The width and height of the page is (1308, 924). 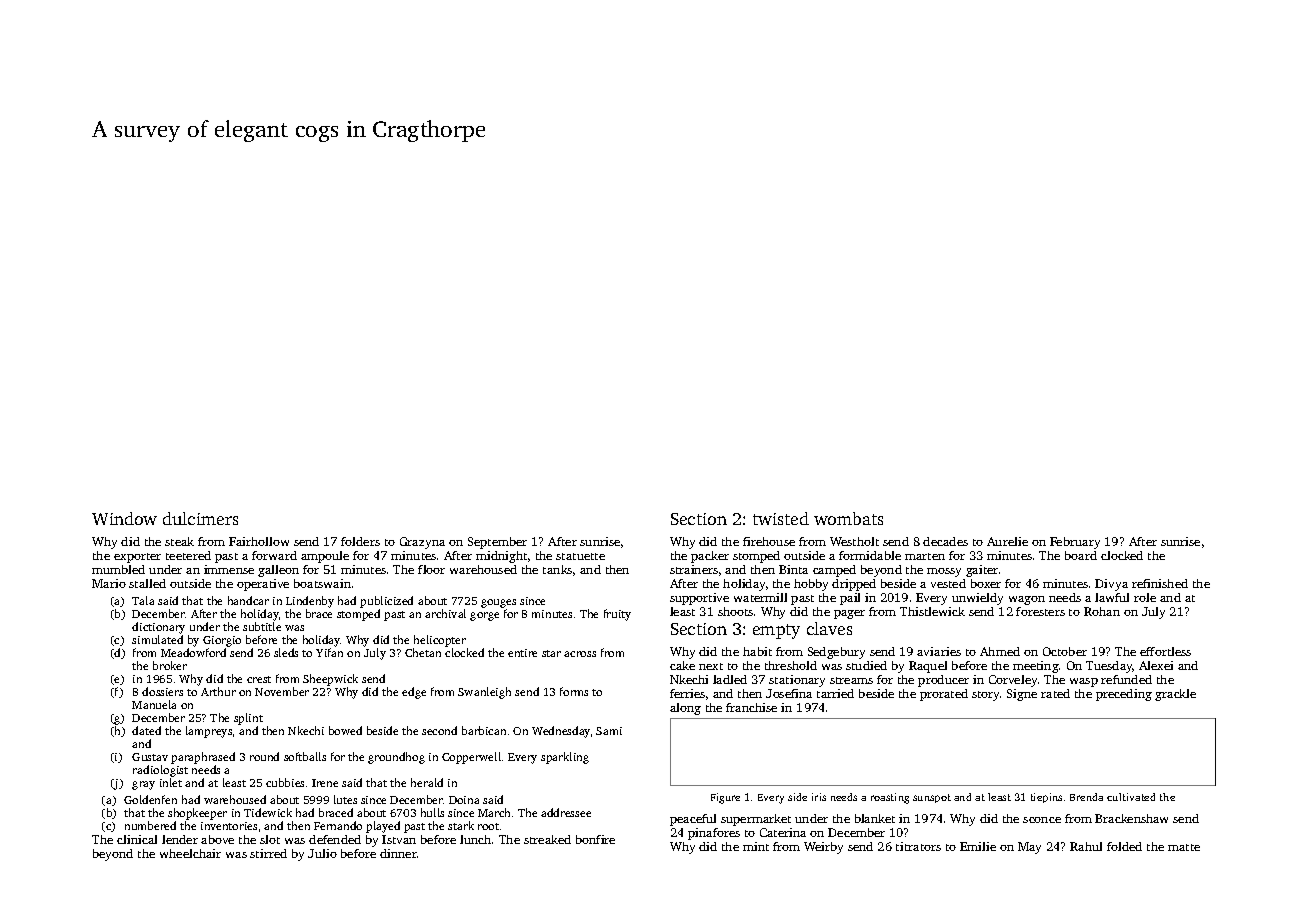 I want to click on slot, so click(x=270, y=839).
